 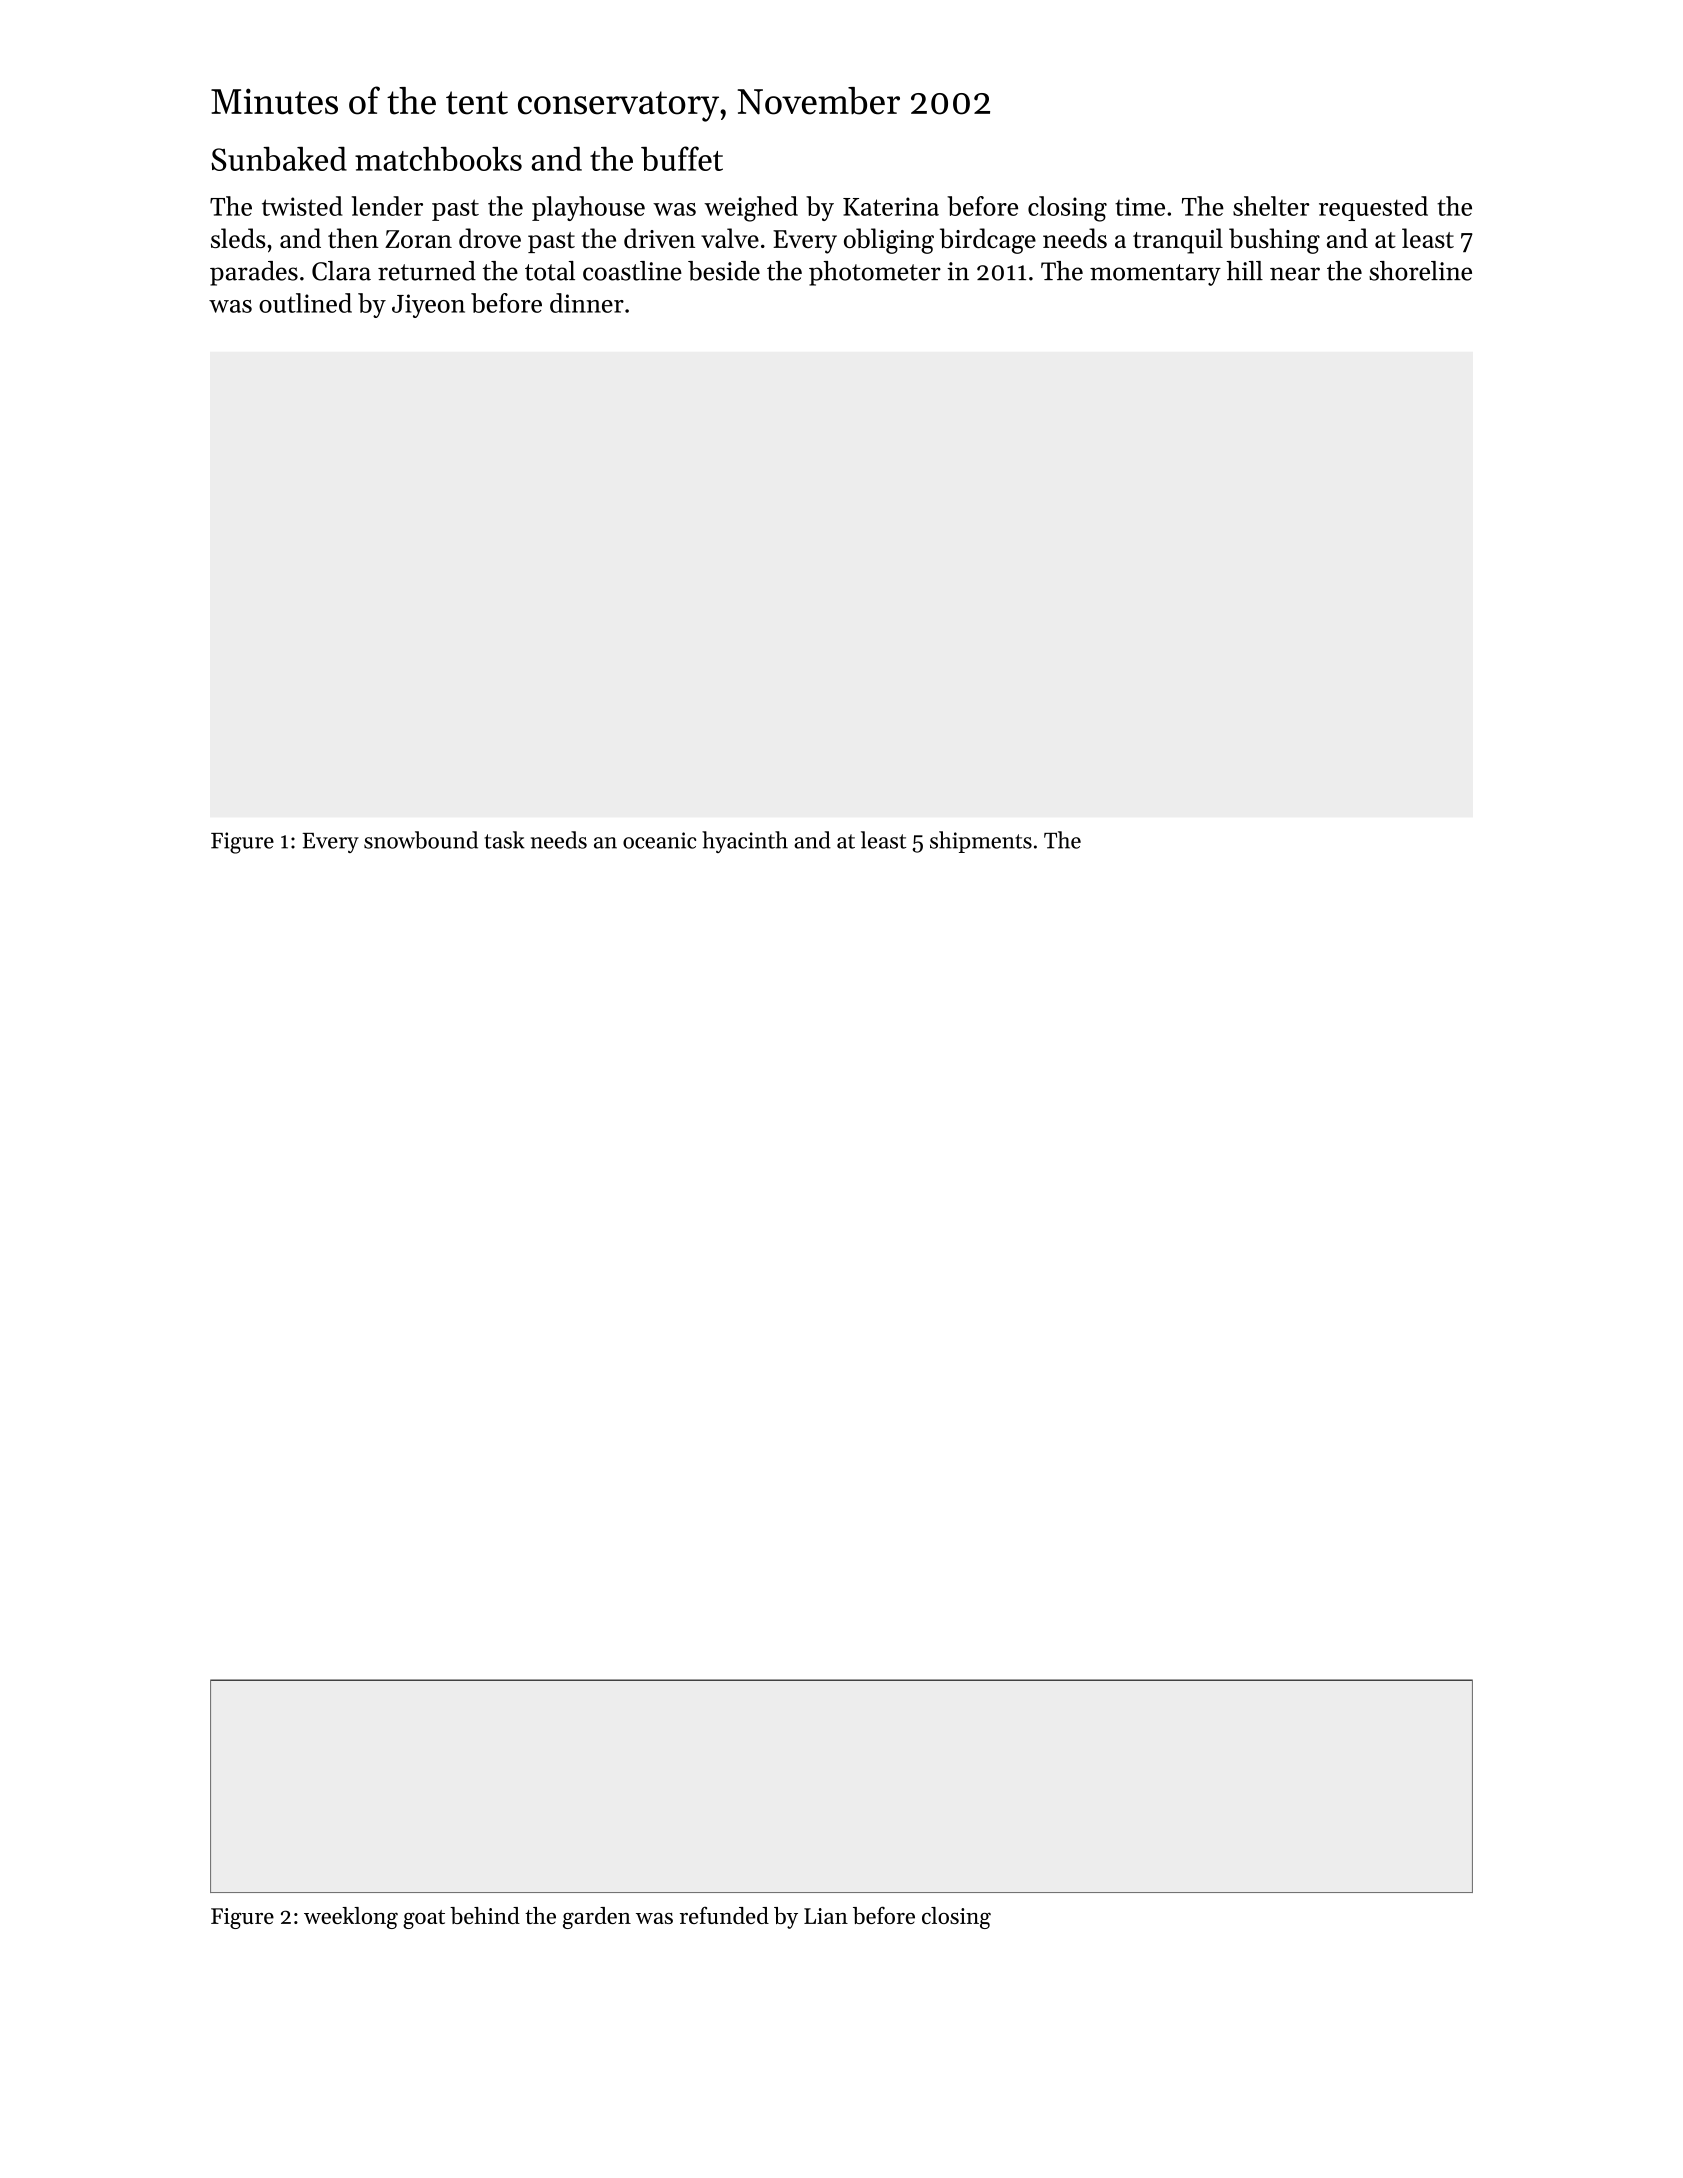 What do you see at coordinates (659, 840) in the screenshot?
I see `oceanic` at bounding box center [659, 840].
